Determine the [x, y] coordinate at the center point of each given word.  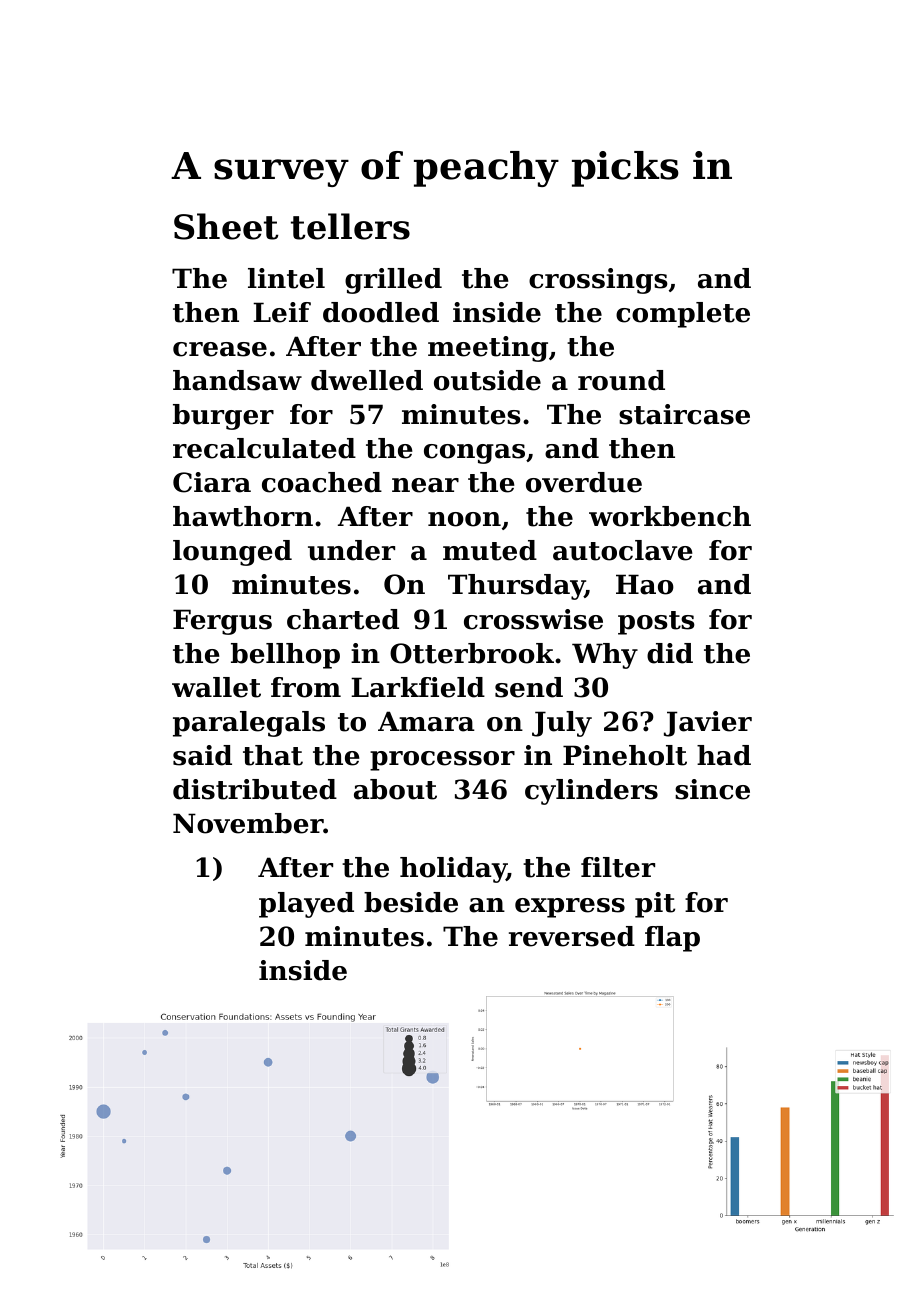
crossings [598, 281]
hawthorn [243, 516]
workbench [670, 516]
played [306, 905]
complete [683, 315]
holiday [453, 870]
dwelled [367, 380]
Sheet [226, 226]
